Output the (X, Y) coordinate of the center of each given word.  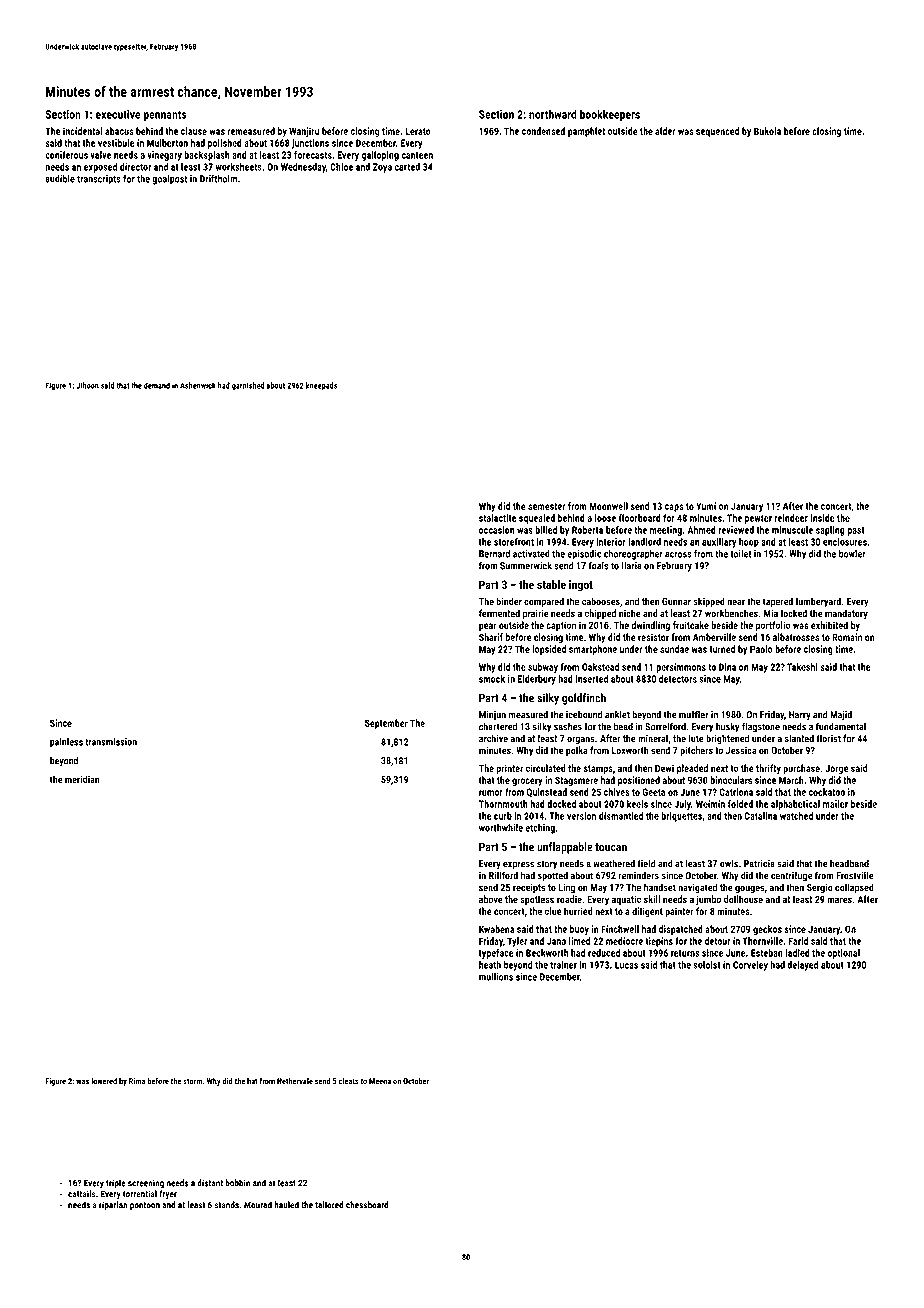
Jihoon (87, 385)
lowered (104, 1081)
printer (509, 769)
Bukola (767, 131)
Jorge (836, 769)
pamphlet (586, 132)
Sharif (491, 637)
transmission (111, 742)
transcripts (99, 180)
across (678, 555)
